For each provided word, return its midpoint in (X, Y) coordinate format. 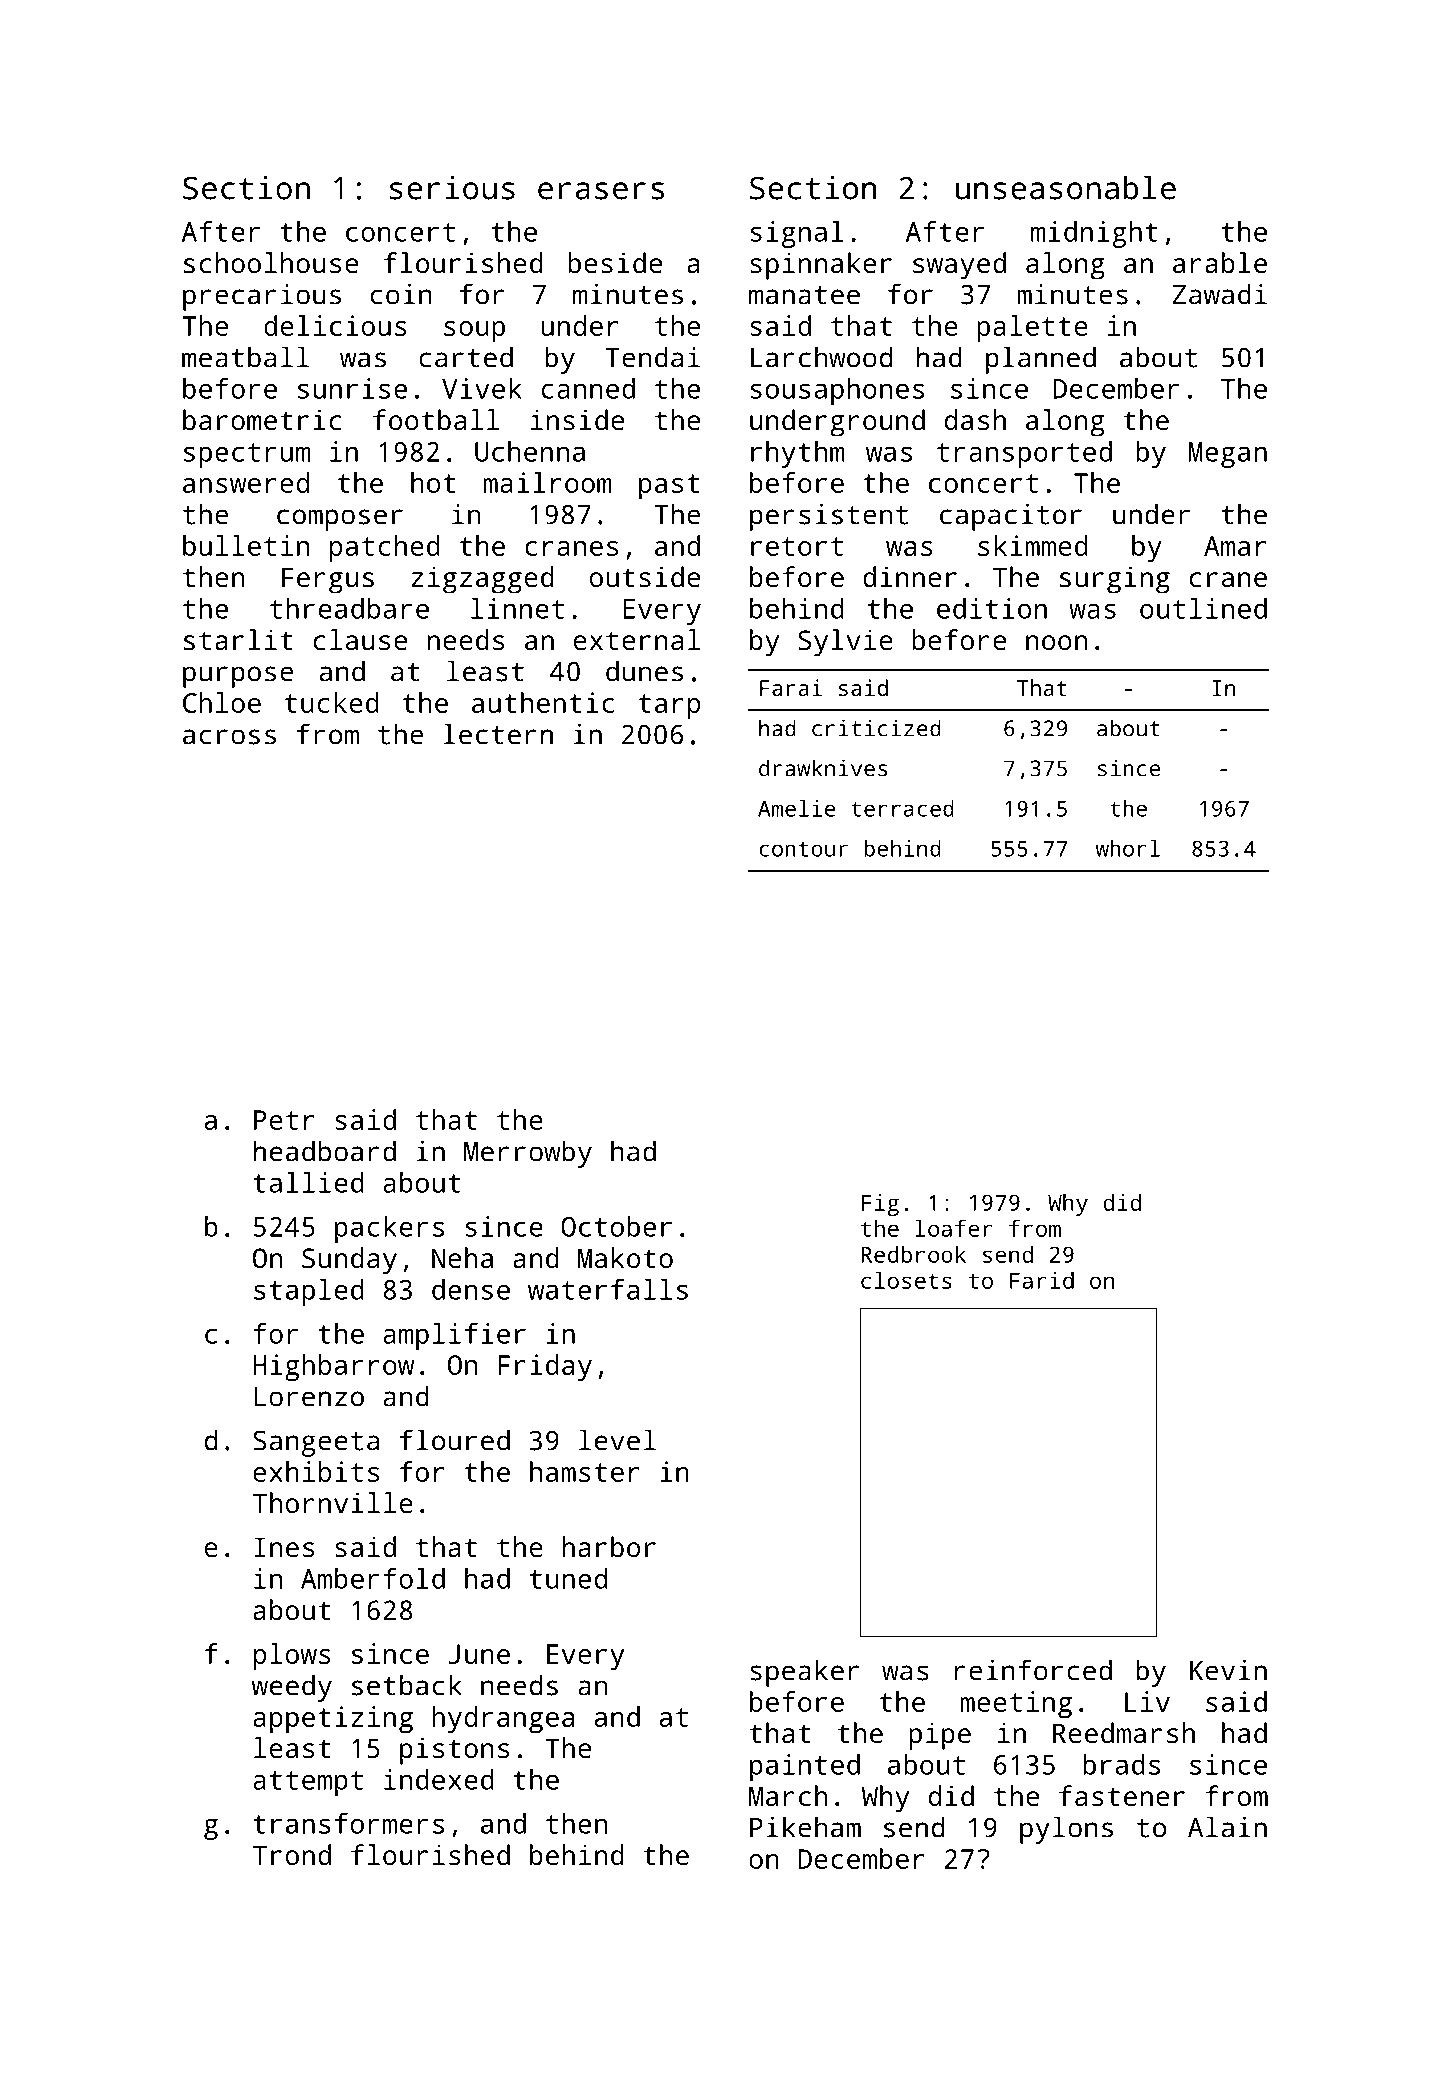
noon (1056, 642)
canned (588, 388)
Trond (292, 1854)
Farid (1042, 1280)
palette (1032, 329)
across (229, 737)
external (637, 639)
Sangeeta (316, 1443)
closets (906, 1280)
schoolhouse (271, 263)
